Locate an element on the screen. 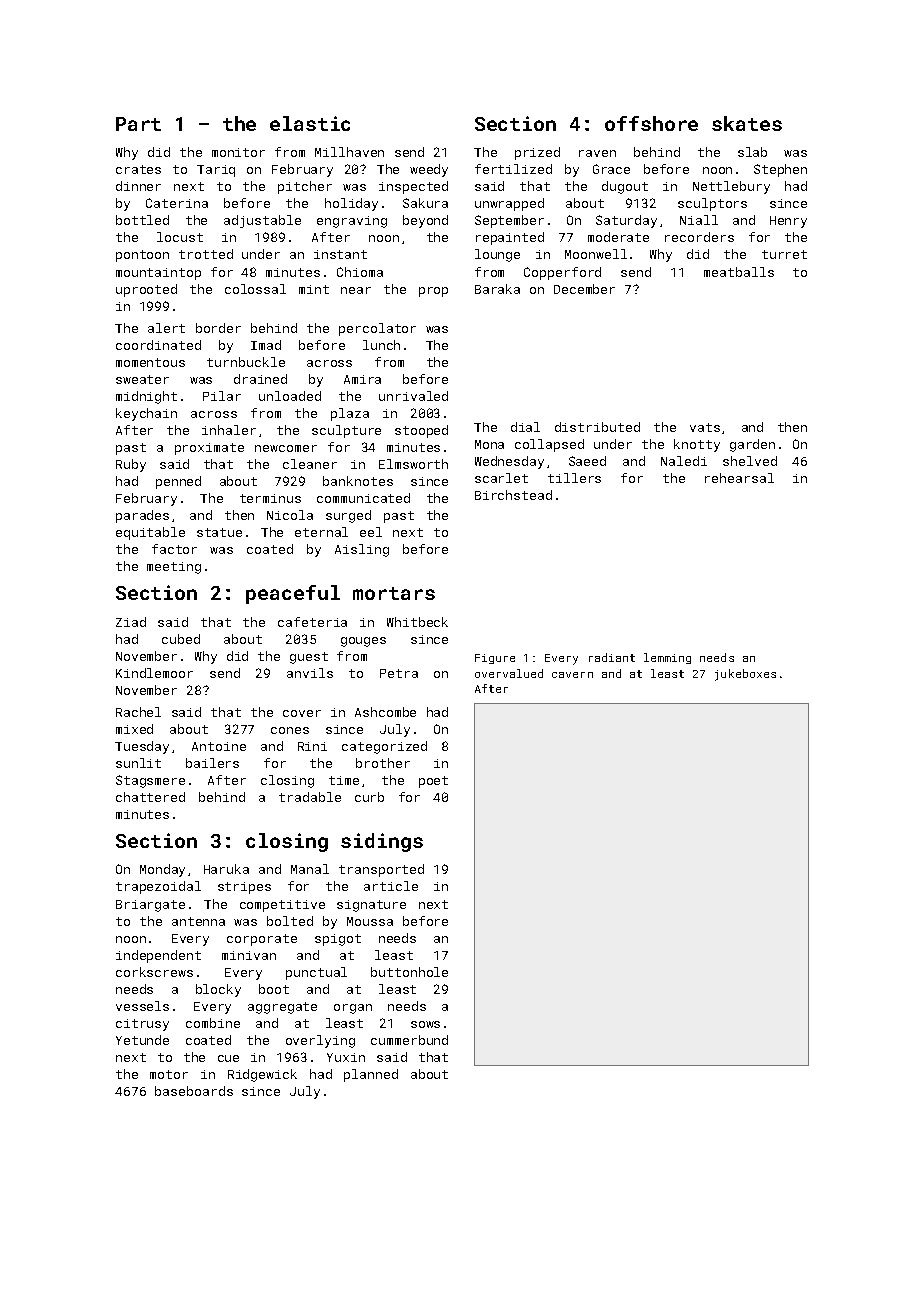 Image resolution: width=924 pixels, height=1308 pixels. cummerbund is located at coordinates (409, 1040).
